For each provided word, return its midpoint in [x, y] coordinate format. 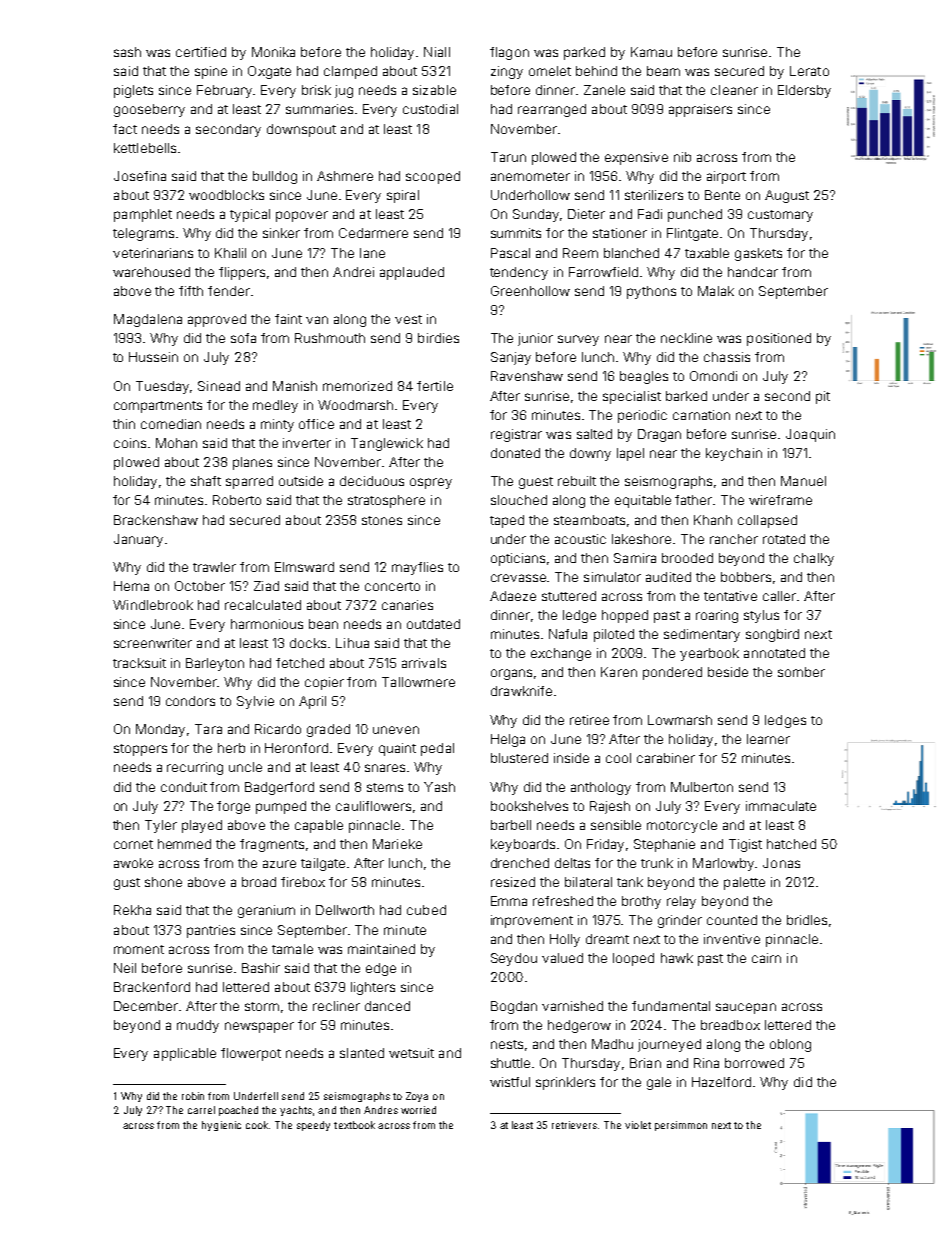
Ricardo [278, 729]
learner [768, 739]
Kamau [651, 52]
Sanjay [511, 358]
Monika [273, 52]
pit [823, 397]
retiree [589, 720]
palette [744, 883]
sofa [243, 338]
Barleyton [215, 664]
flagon [509, 53]
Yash [439, 787]
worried [418, 1110]
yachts [296, 1111]
